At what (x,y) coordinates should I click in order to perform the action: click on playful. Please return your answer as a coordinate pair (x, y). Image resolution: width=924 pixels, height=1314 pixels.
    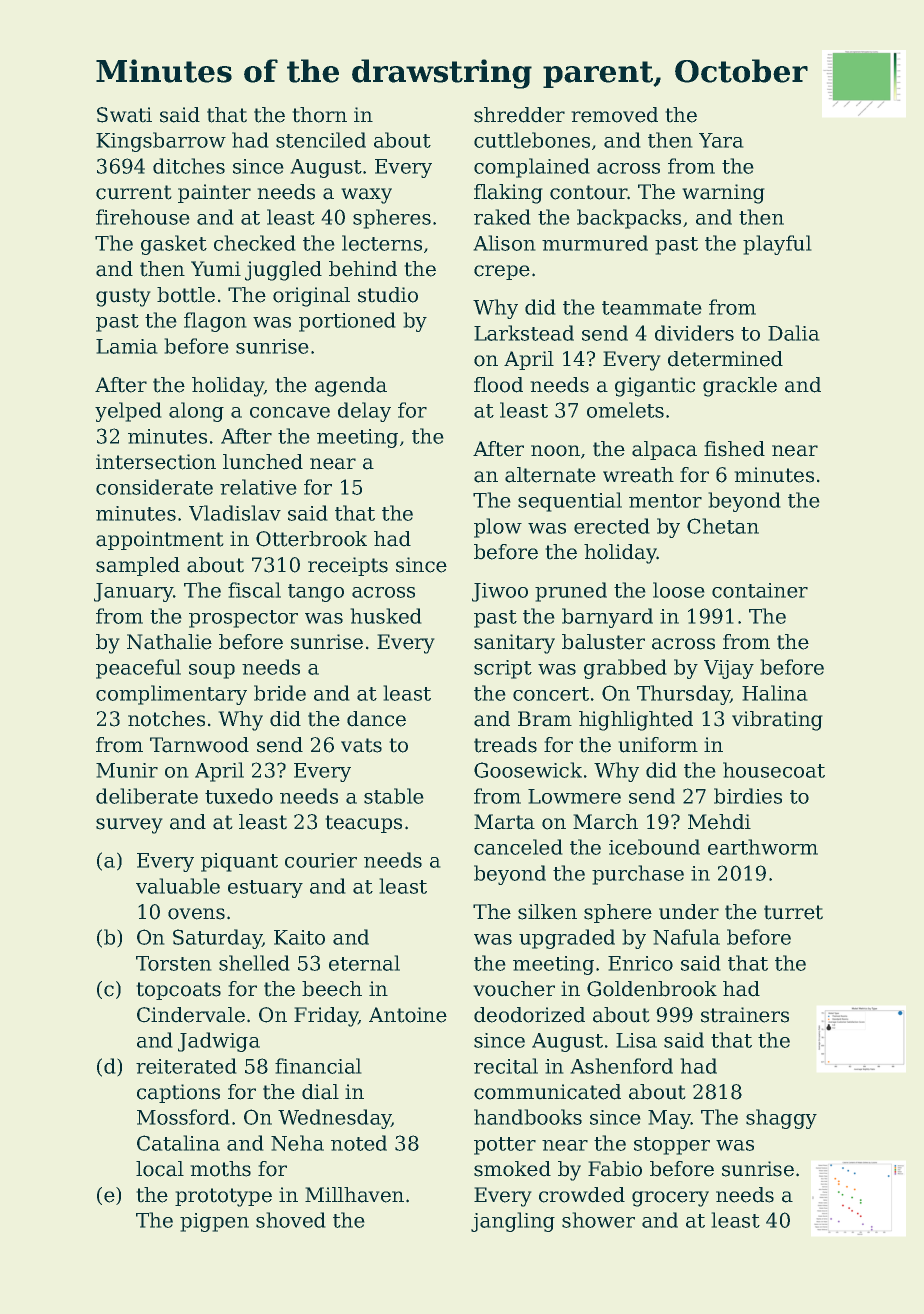
    Looking at the image, I should click on (777, 245).
